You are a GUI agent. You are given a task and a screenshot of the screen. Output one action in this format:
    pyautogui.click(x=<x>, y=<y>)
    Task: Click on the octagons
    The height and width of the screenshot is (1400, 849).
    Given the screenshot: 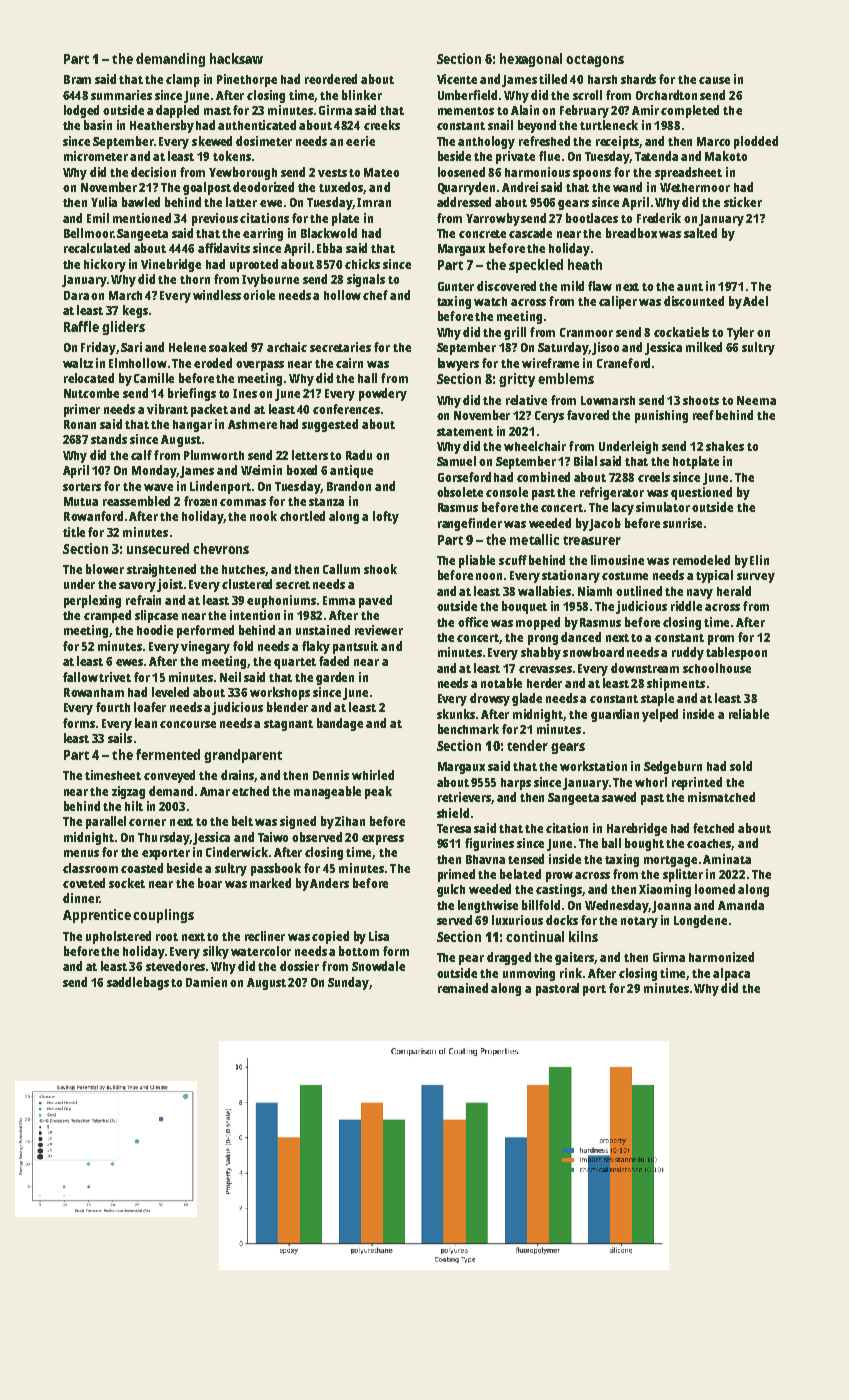 What is the action you would take?
    pyautogui.click(x=595, y=61)
